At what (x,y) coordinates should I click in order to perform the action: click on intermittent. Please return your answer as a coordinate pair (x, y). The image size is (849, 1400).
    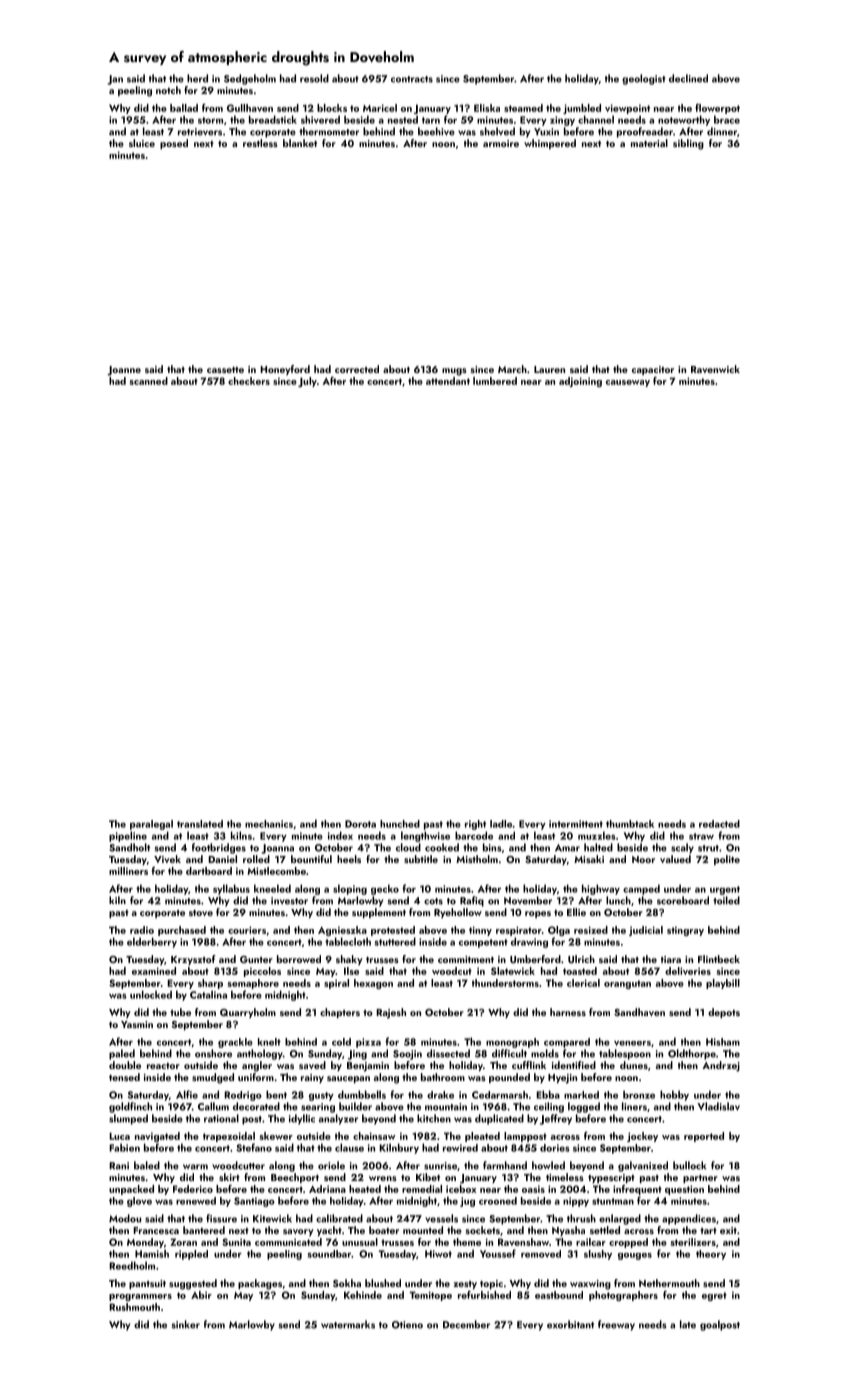
    Looking at the image, I should click on (576, 824).
